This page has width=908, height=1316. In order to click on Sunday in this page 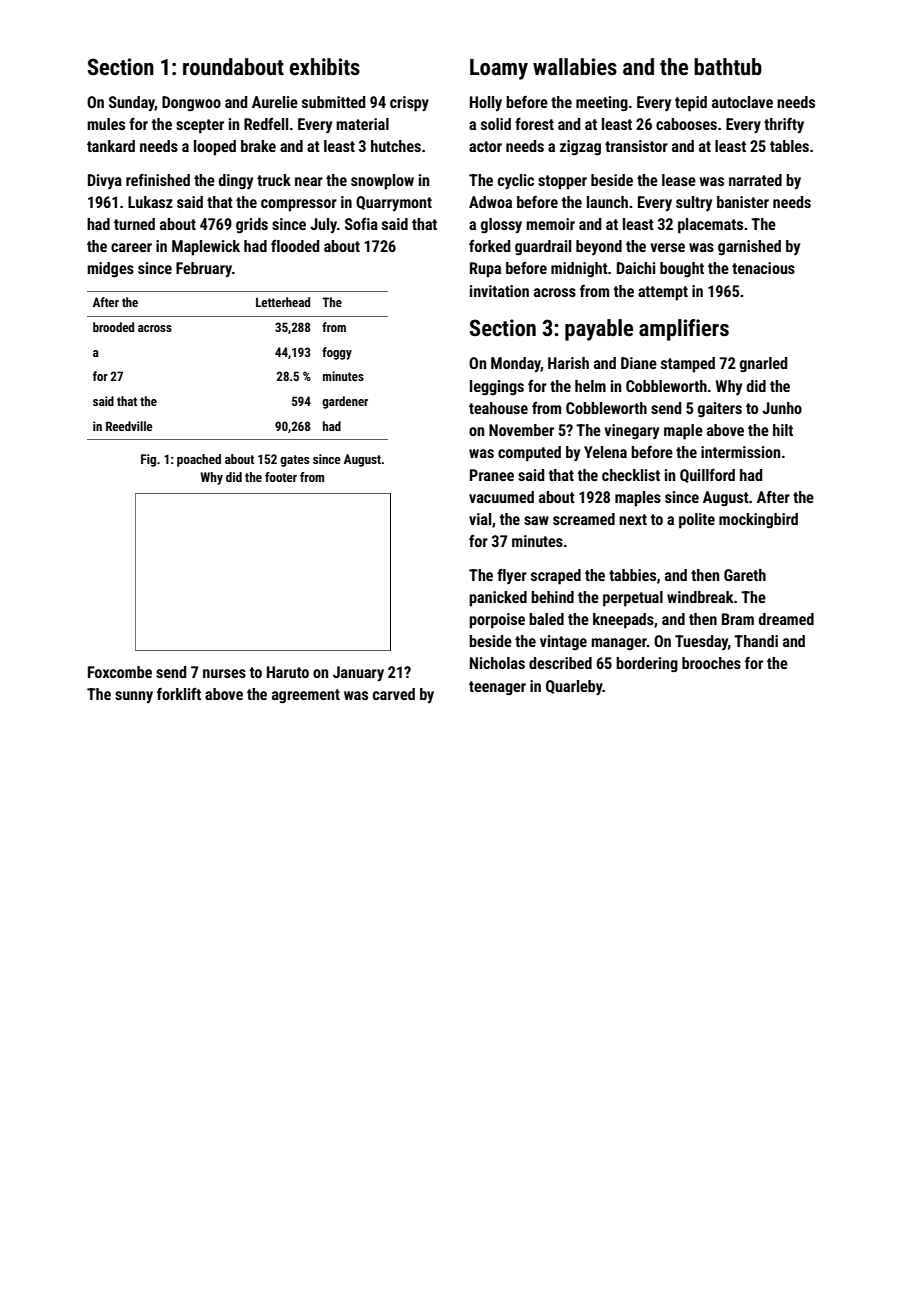, I will do `click(132, 103)`.
